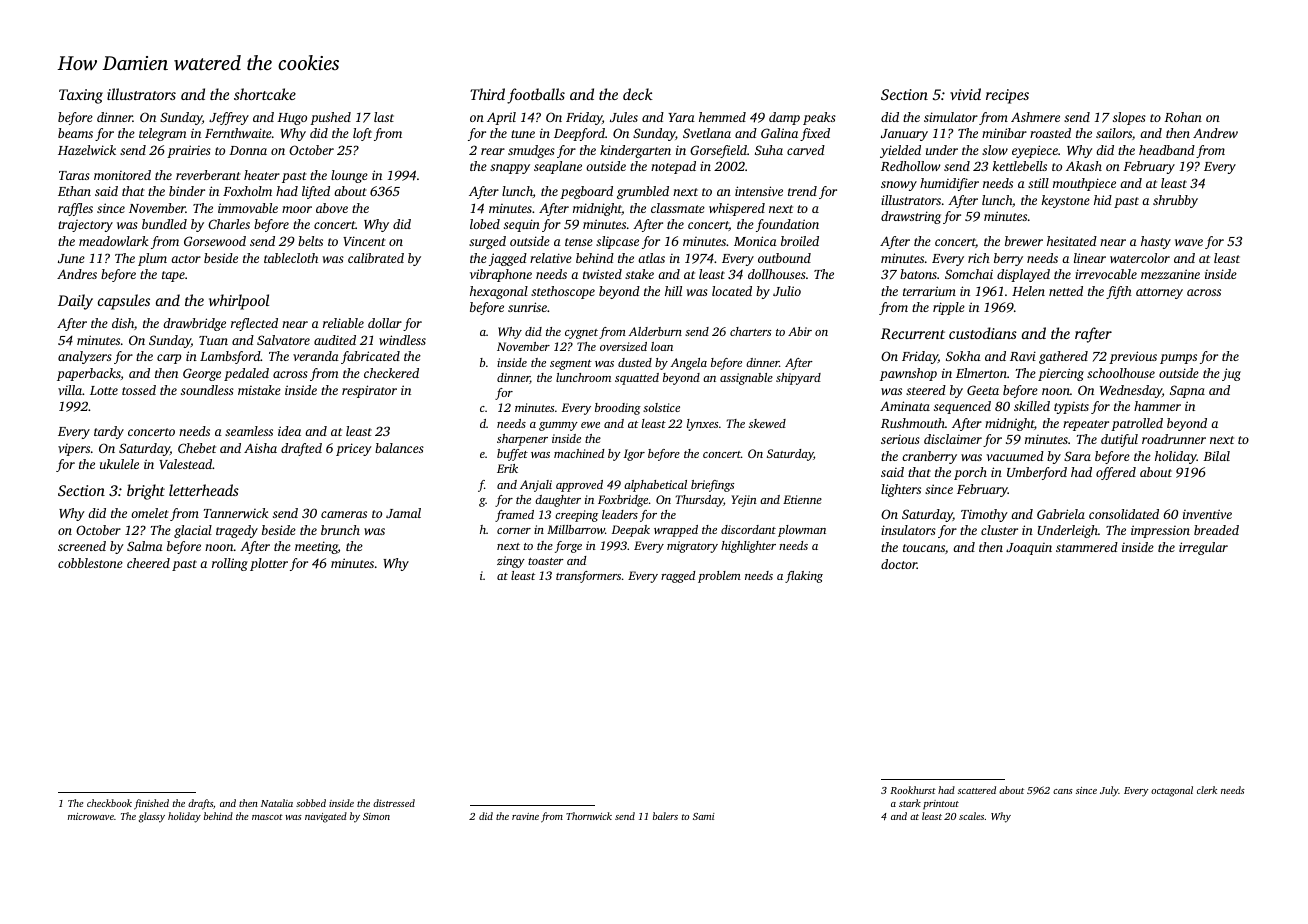  I want to click on vivid, so click(965, 94).
